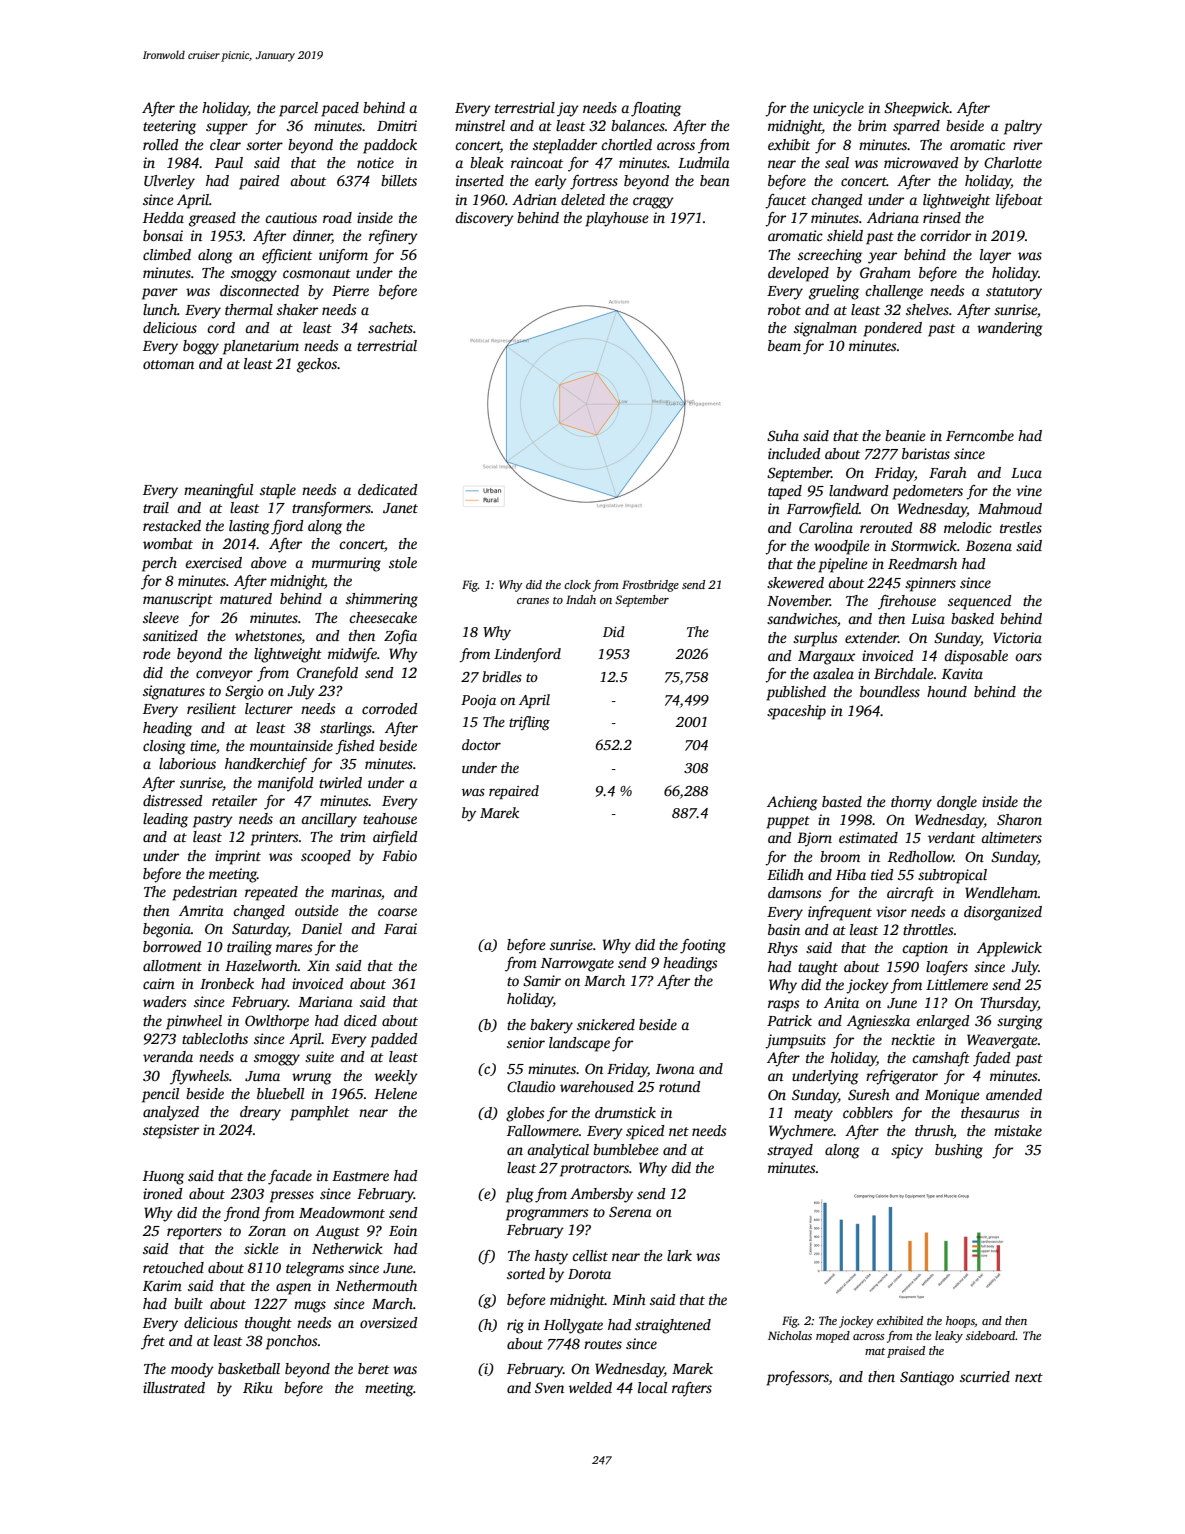 The image size is (1185, 1534). What do you see at coordinates (679, 1255) in the document?
I see `lark` at bounding box center [679, 1255].
